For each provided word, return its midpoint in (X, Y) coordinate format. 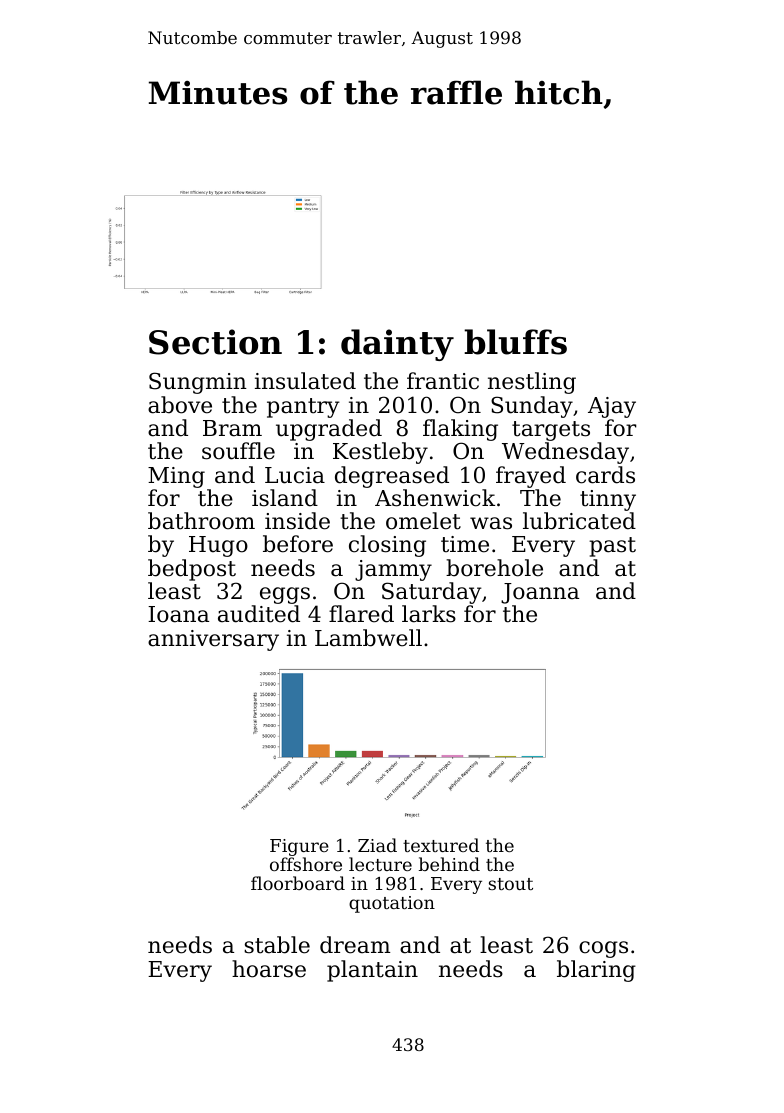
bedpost (192, 570)
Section (215, 342)
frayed (531, 477)
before (298, 544)
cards (605, 475)
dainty (397, 345)
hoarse (269, 969)
